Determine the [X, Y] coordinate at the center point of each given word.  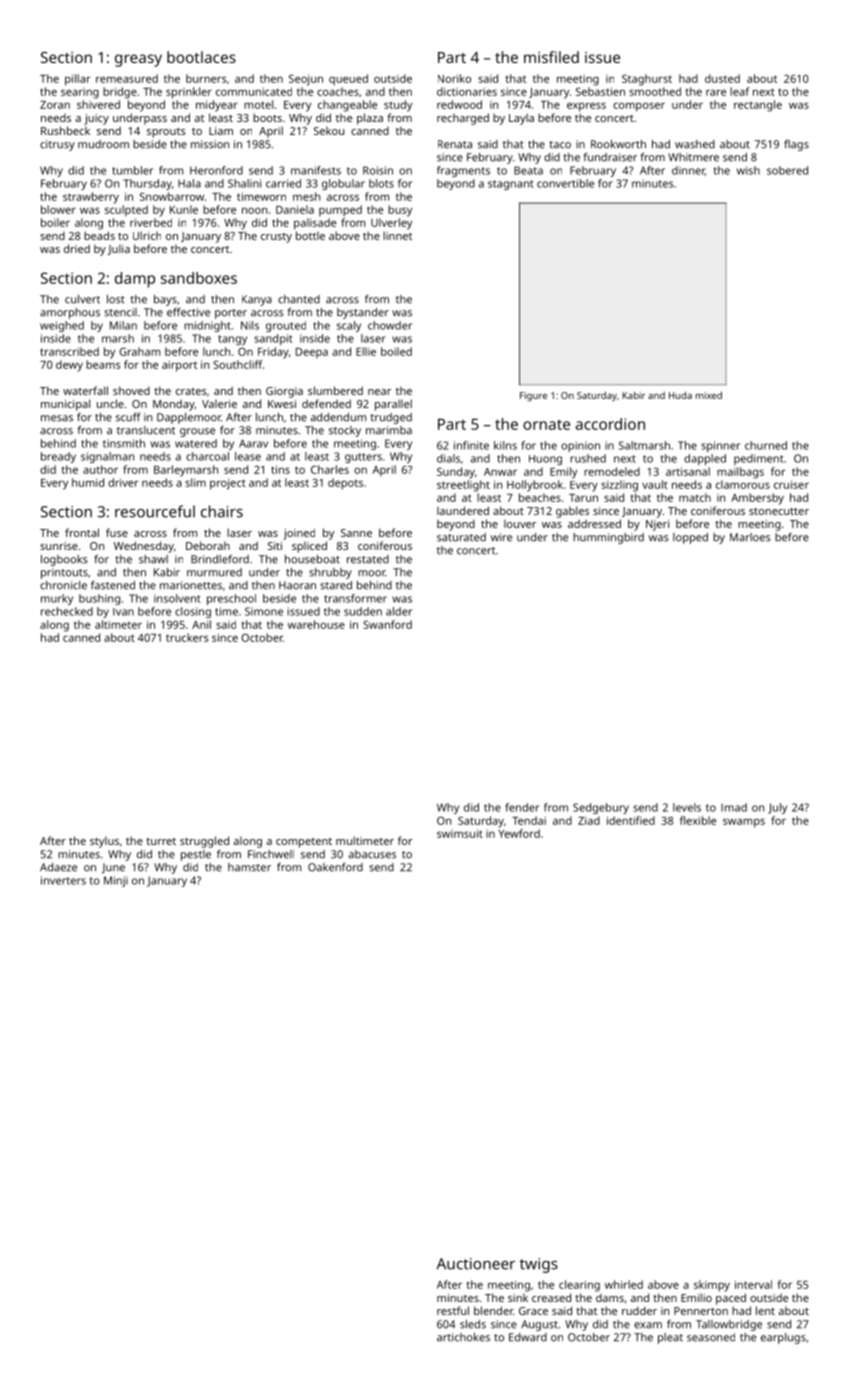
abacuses [372, 854]
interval [753, 1284]
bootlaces [201, 57]
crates [191, 391]
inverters [63, 880]
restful [453, 1310]
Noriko [454, 78]
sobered [787, 170]
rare [716, 92]
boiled [396, 351]
